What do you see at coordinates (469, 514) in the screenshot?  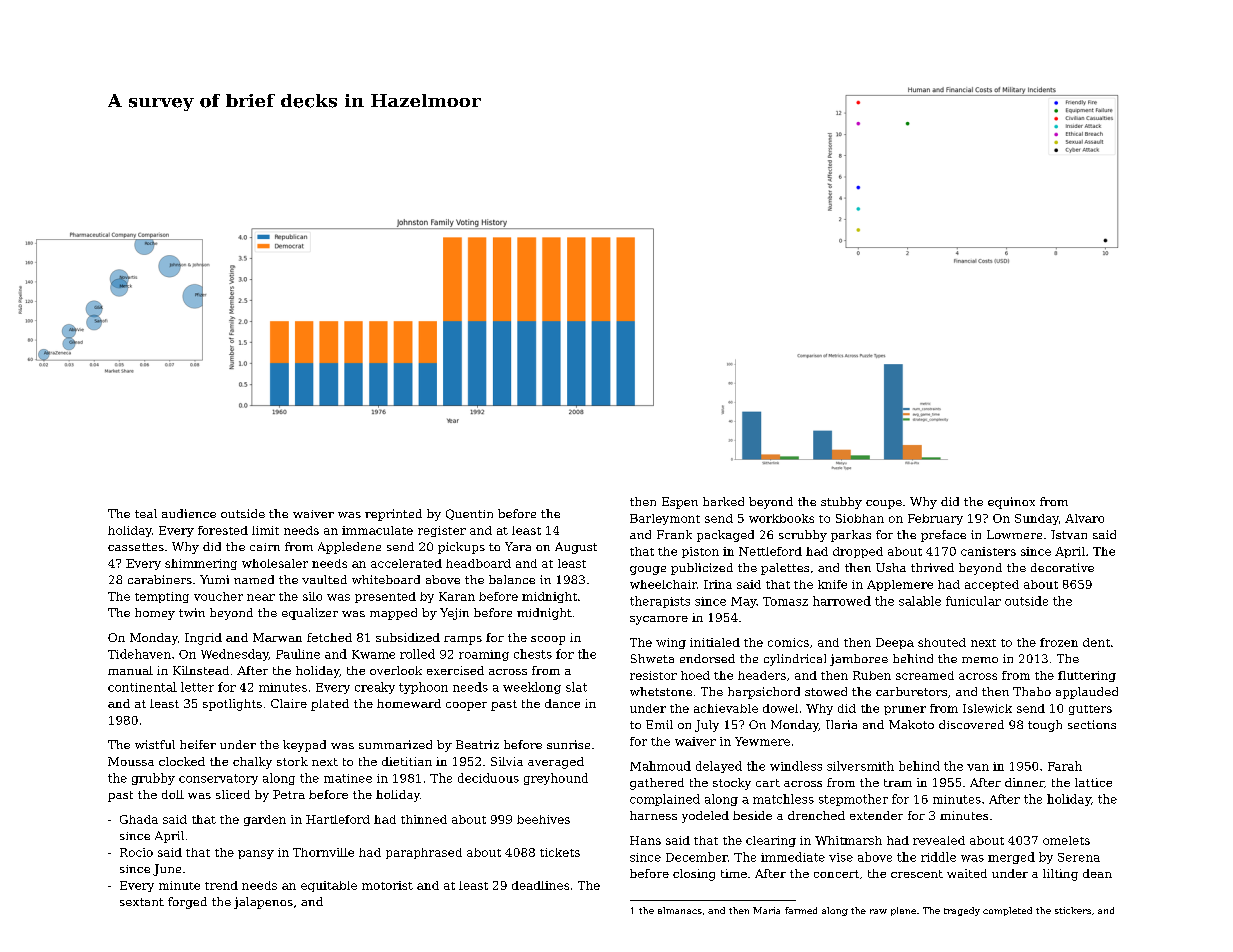 I see `Quentin` at bounding box center [469, 514].
